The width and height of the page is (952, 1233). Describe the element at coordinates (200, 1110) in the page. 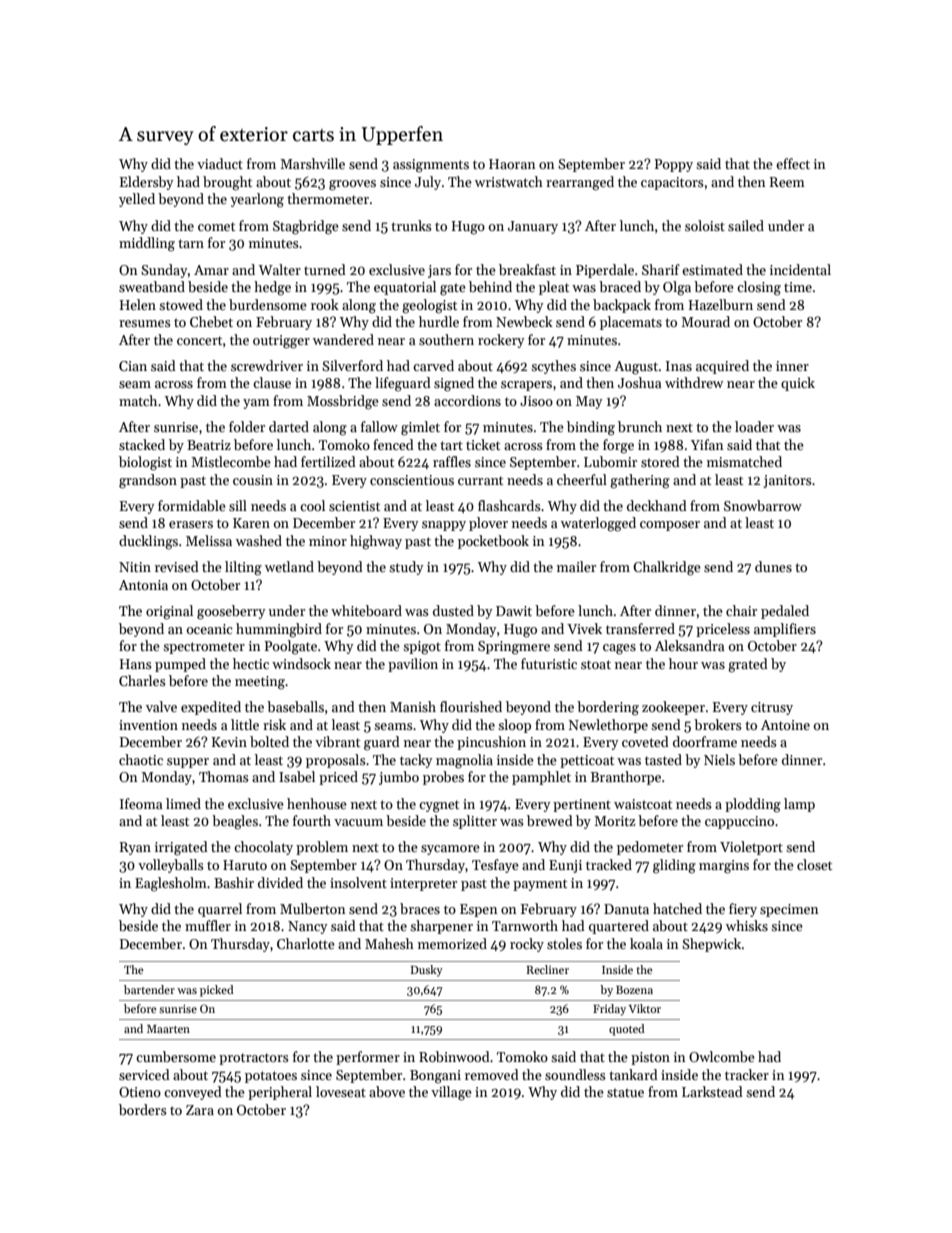

I see `Zara` at that location.
